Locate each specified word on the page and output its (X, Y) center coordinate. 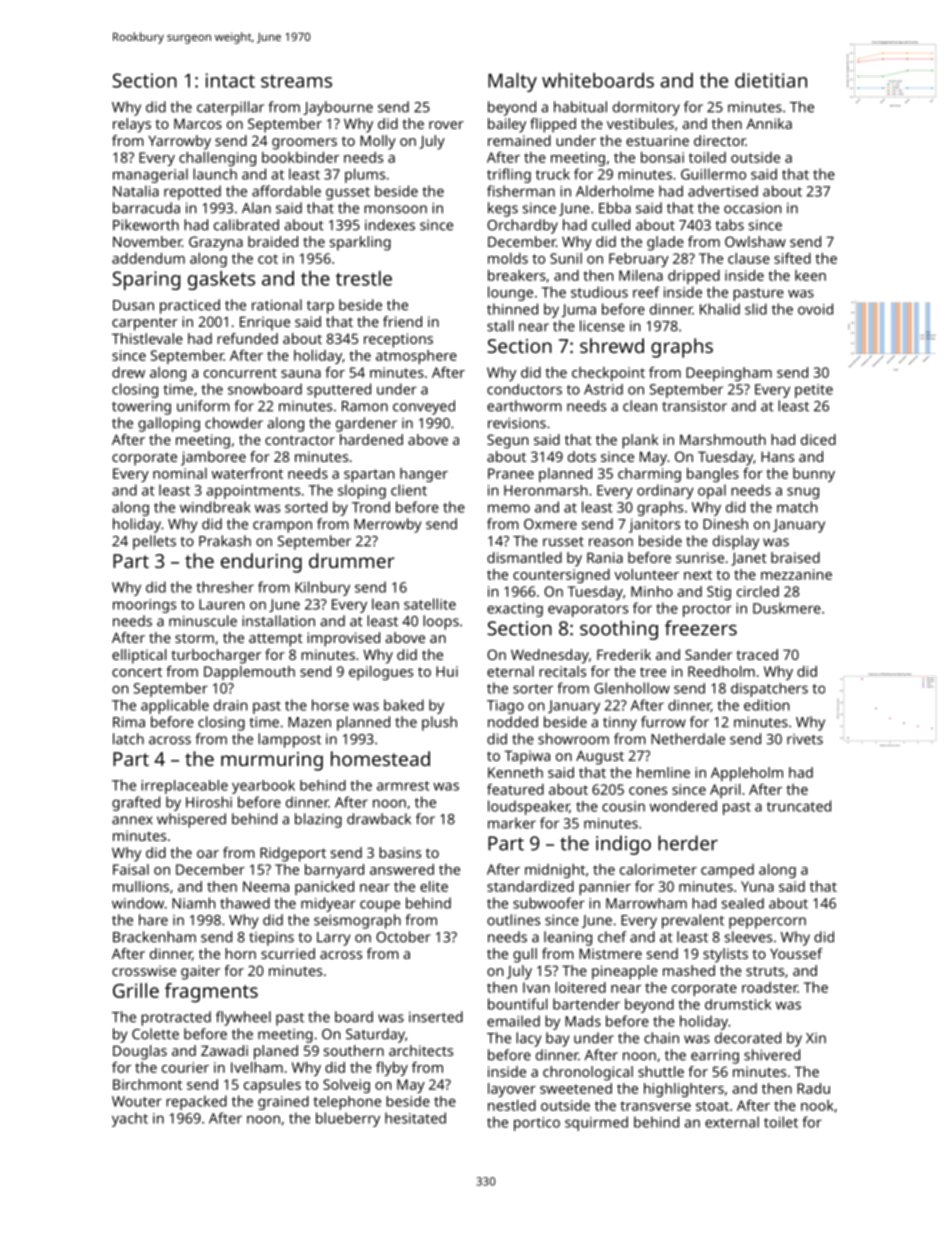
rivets (805, 739)
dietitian (771, 80)
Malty (512, 82)
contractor (300, 440)
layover (512, 1090)
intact (230, 80)
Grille (136, 990)
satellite (430, 604)
